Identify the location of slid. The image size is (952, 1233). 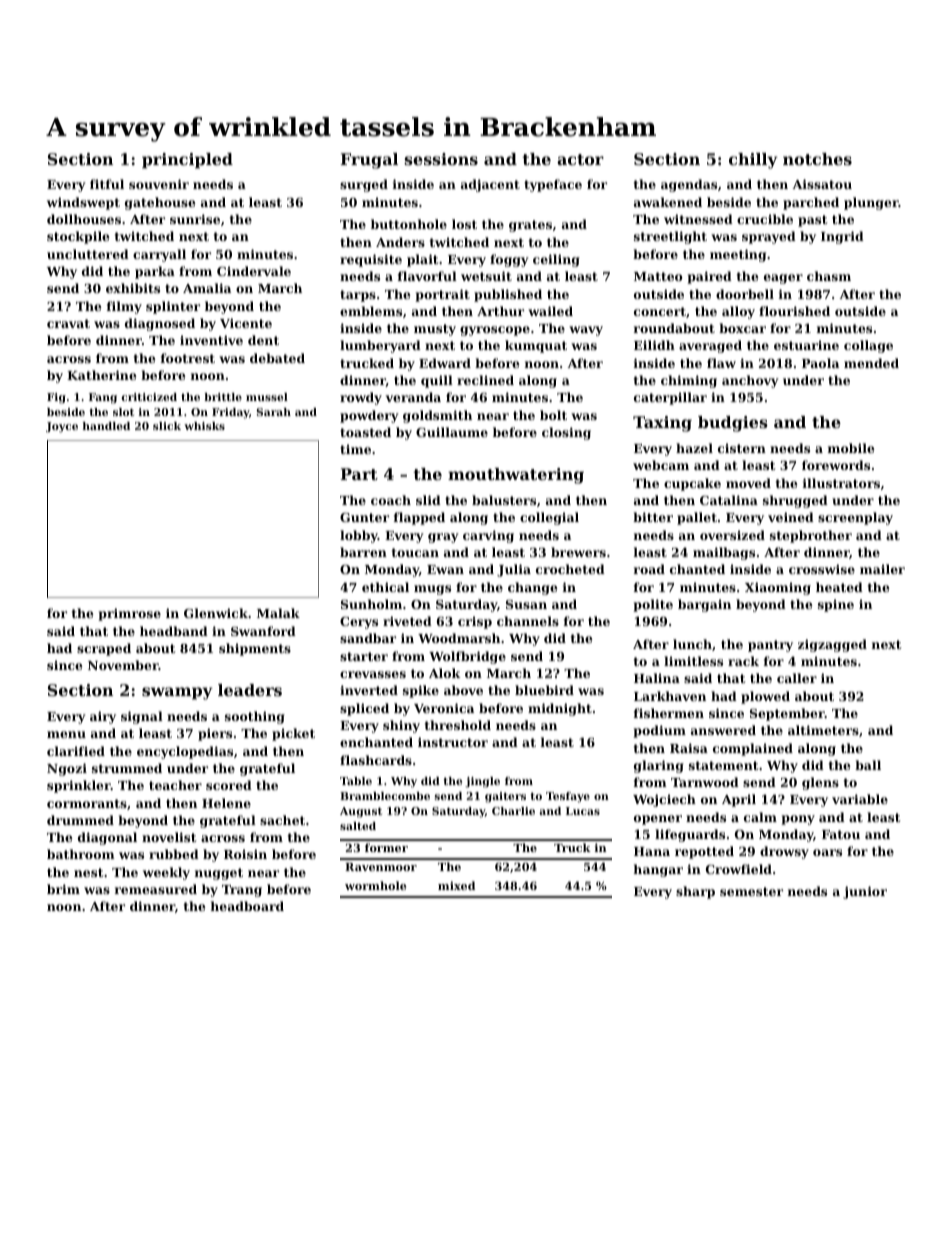
(428, 500).
